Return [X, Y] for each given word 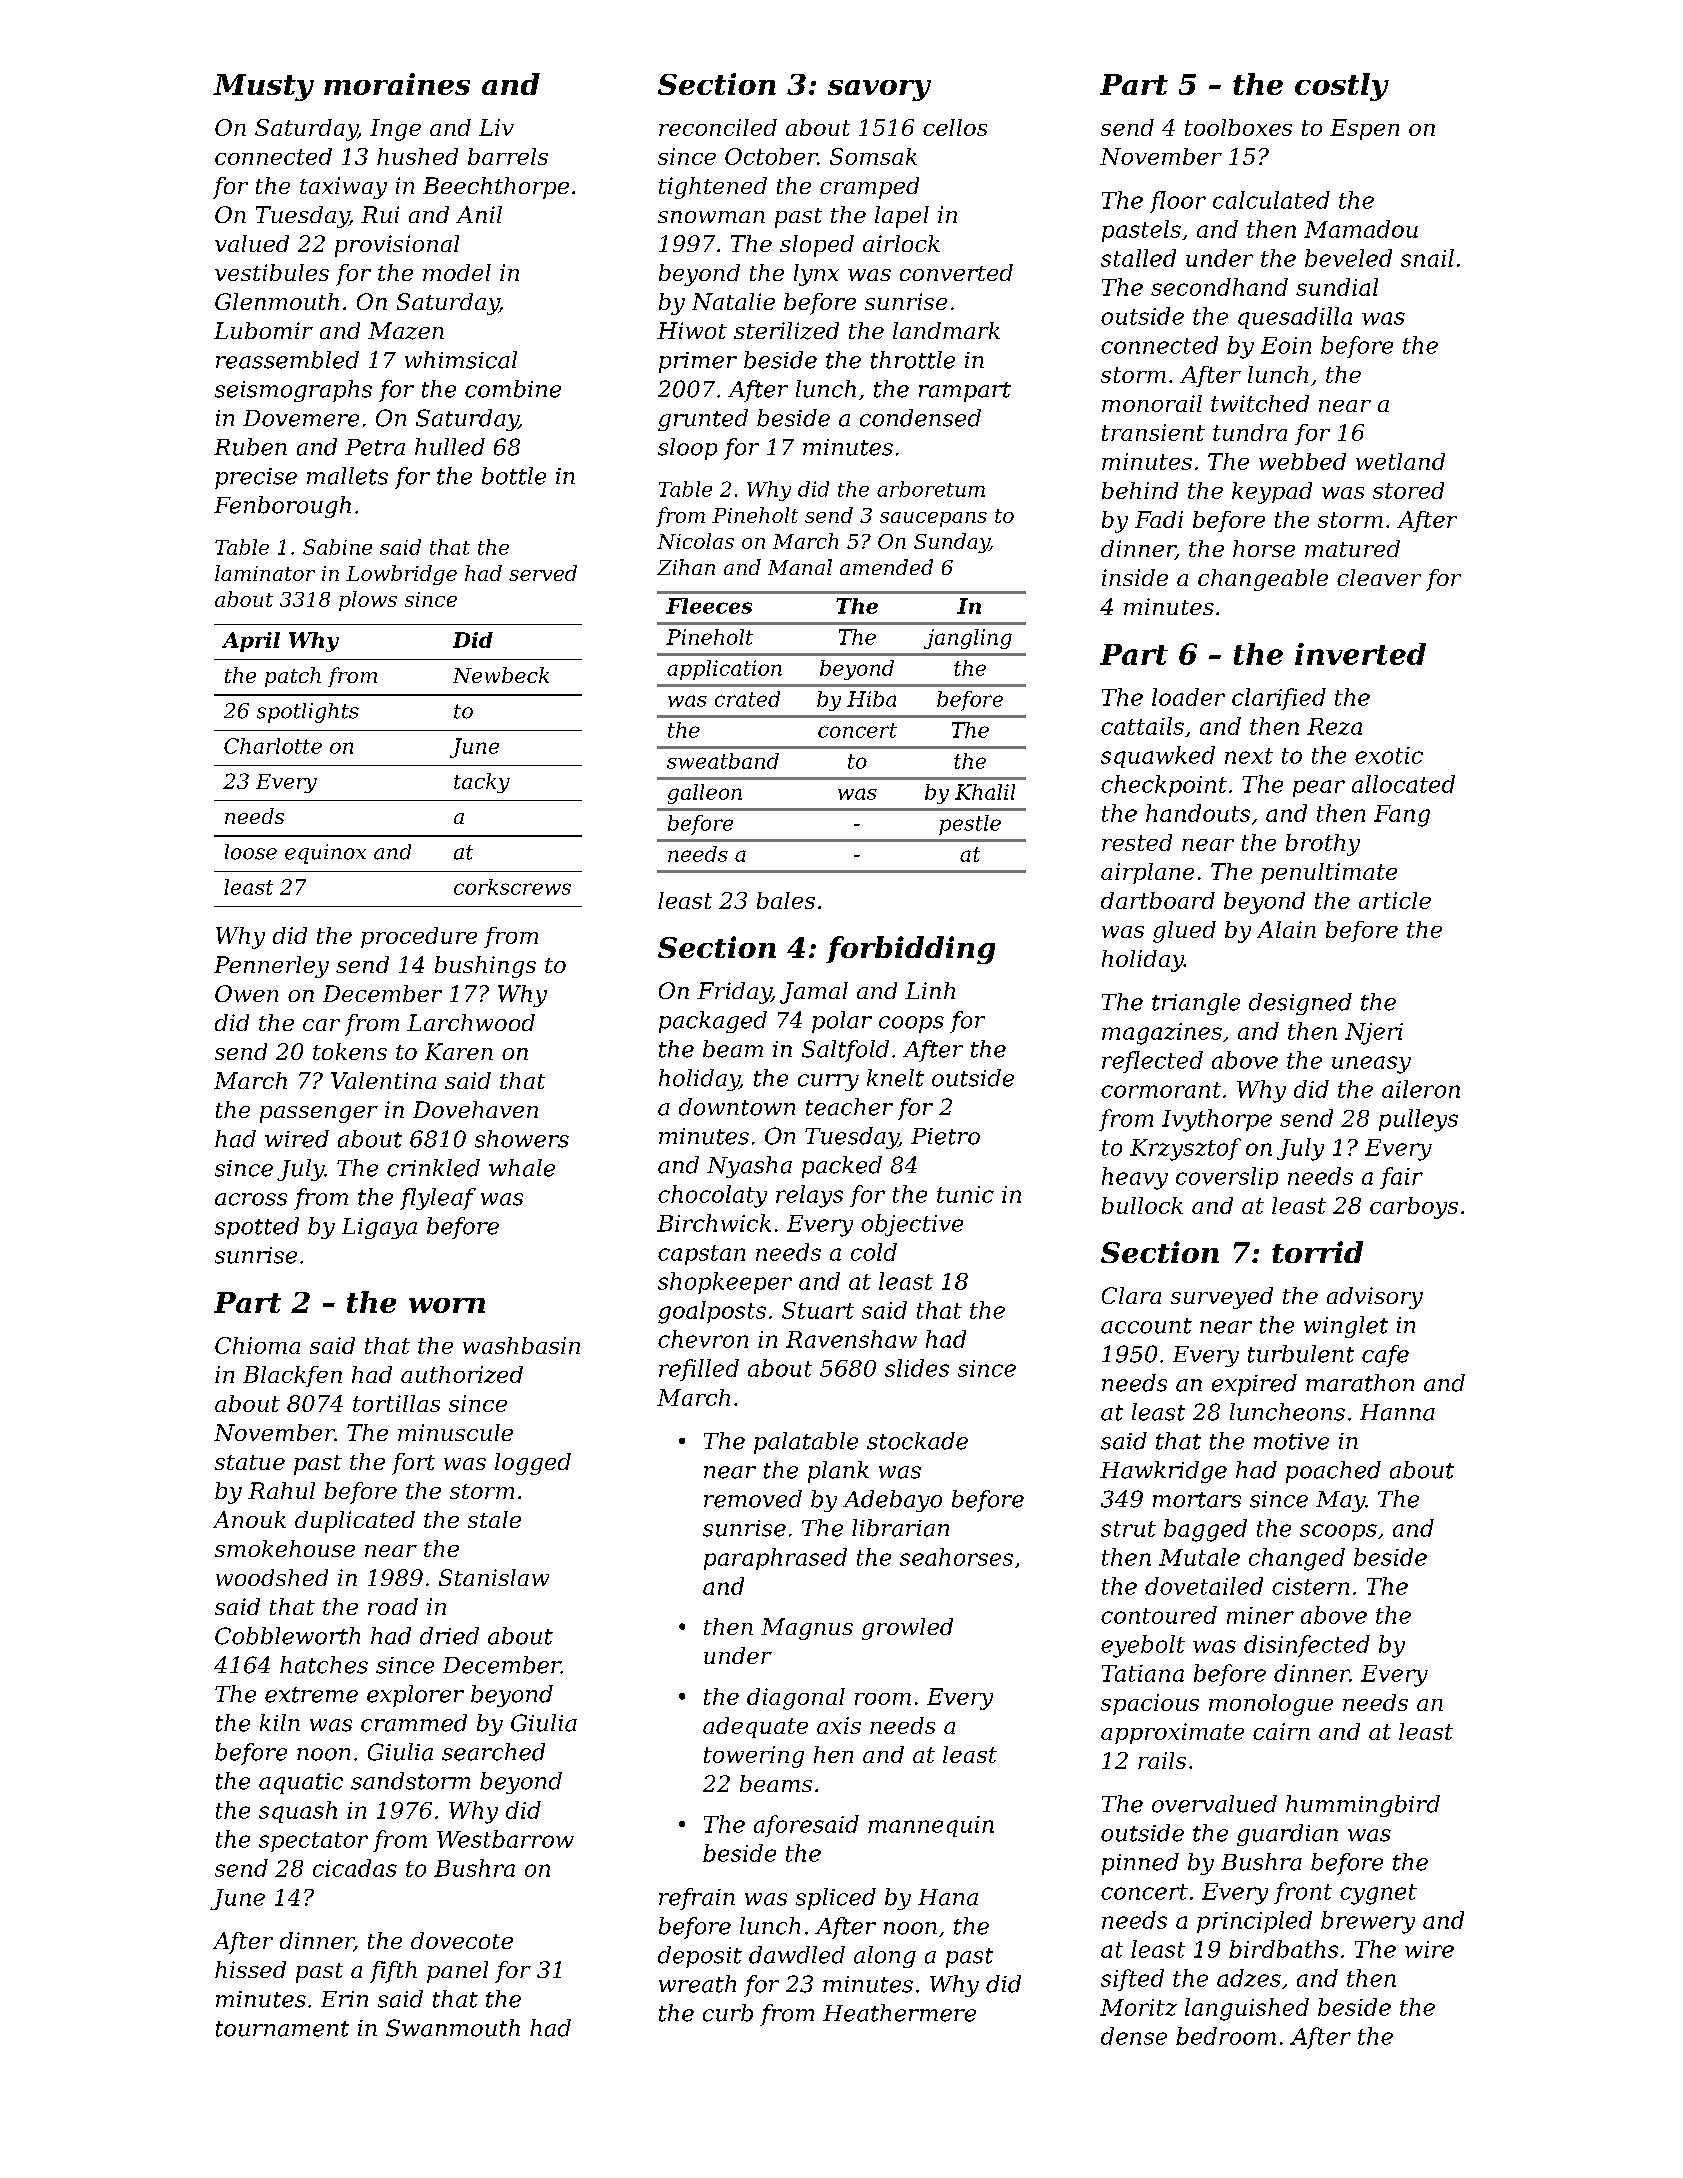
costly [1342, 87]
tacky [482, 783]
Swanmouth [453, 2028]
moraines [397, 84]
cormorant [1161, 1090]
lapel [902, 217]
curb [728, 2013]
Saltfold [845, 1051]
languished [1247, 2009]
